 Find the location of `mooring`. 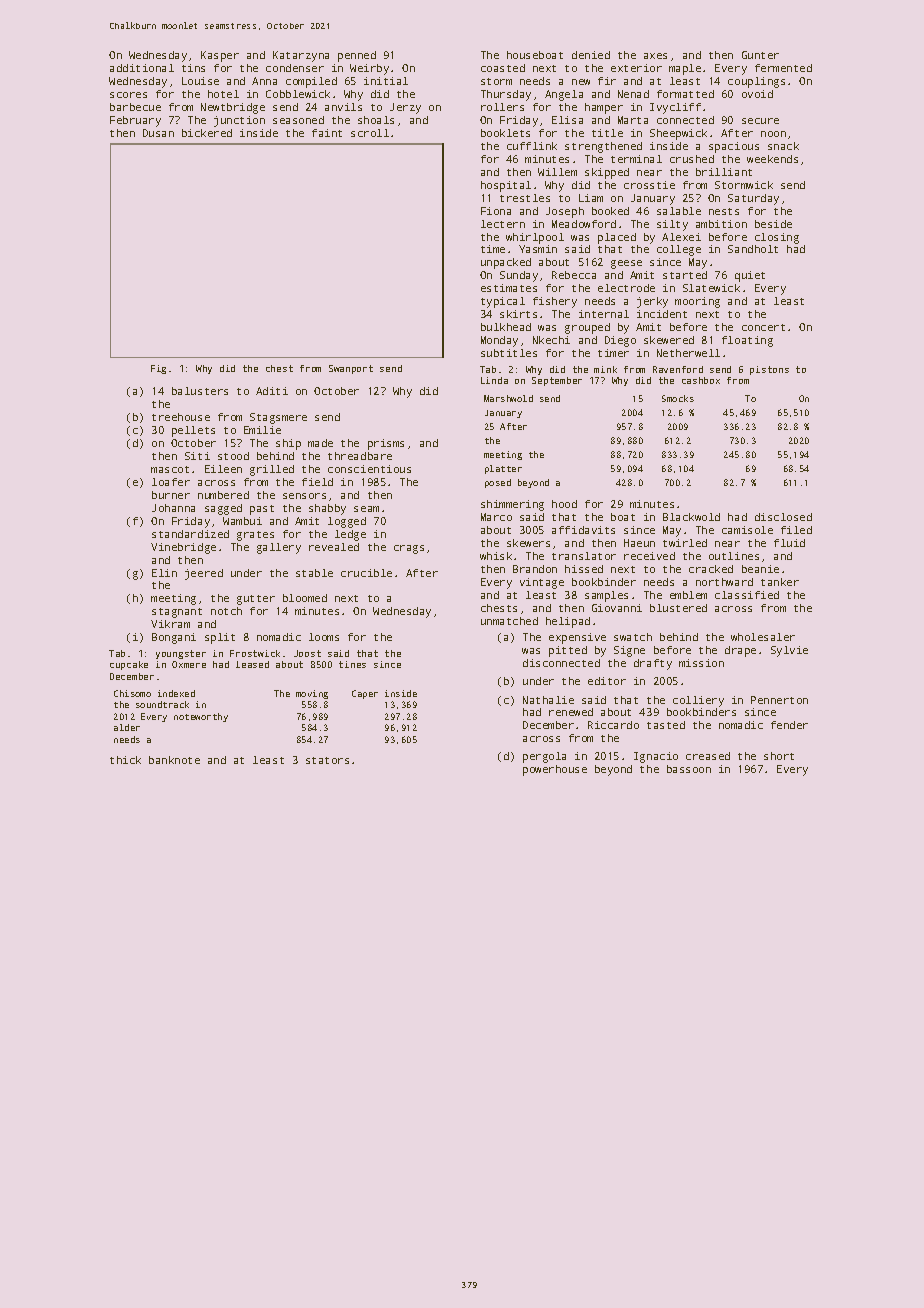

mooring is located at coordinates (697, 302).
